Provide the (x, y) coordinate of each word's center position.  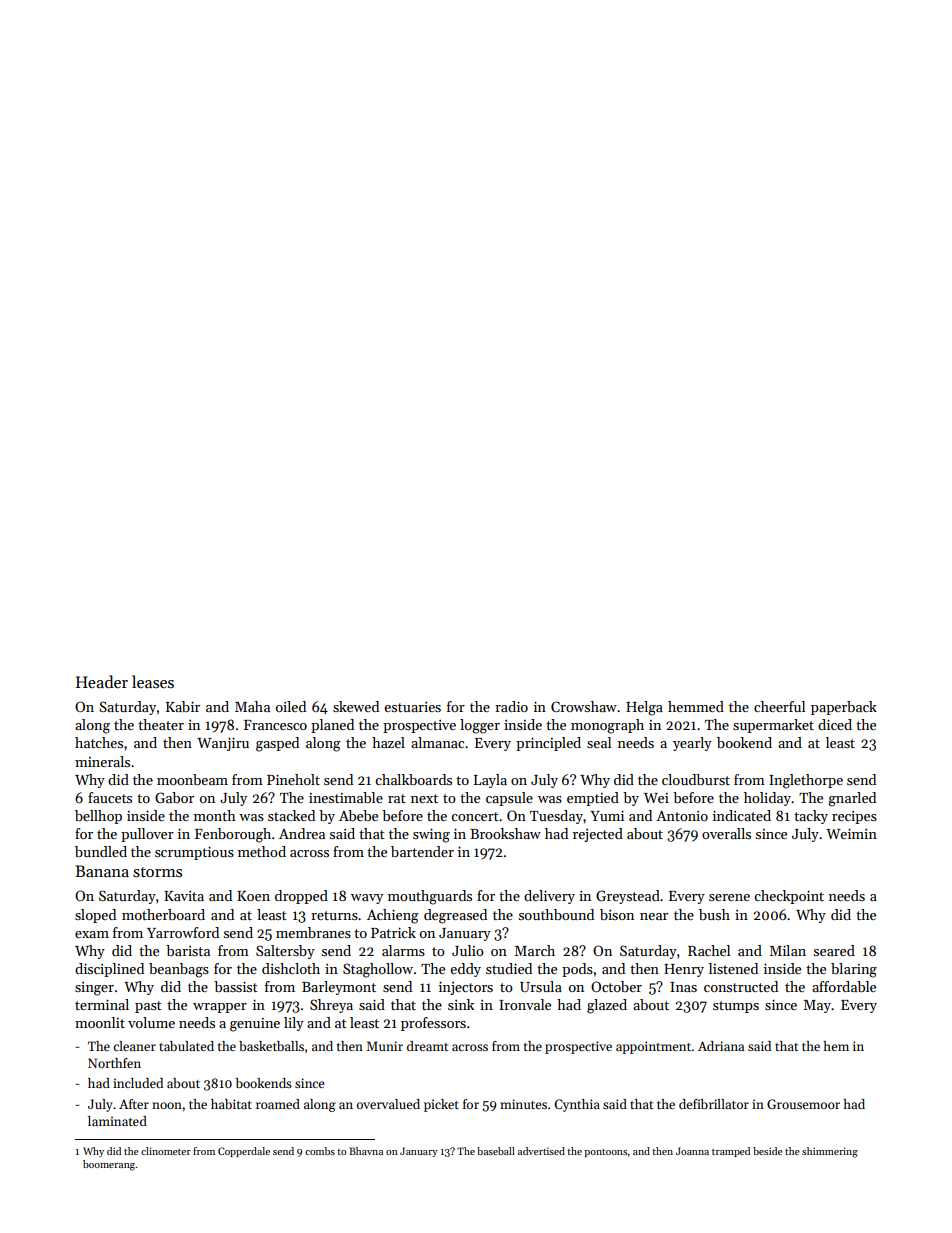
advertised (541, 1151)
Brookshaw (505, 833)
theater (161, 724)
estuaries (412, 707)
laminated (117, 1121)
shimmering (830, 1152)
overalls (726, 833)
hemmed (696, 706)
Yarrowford (183, 932)
